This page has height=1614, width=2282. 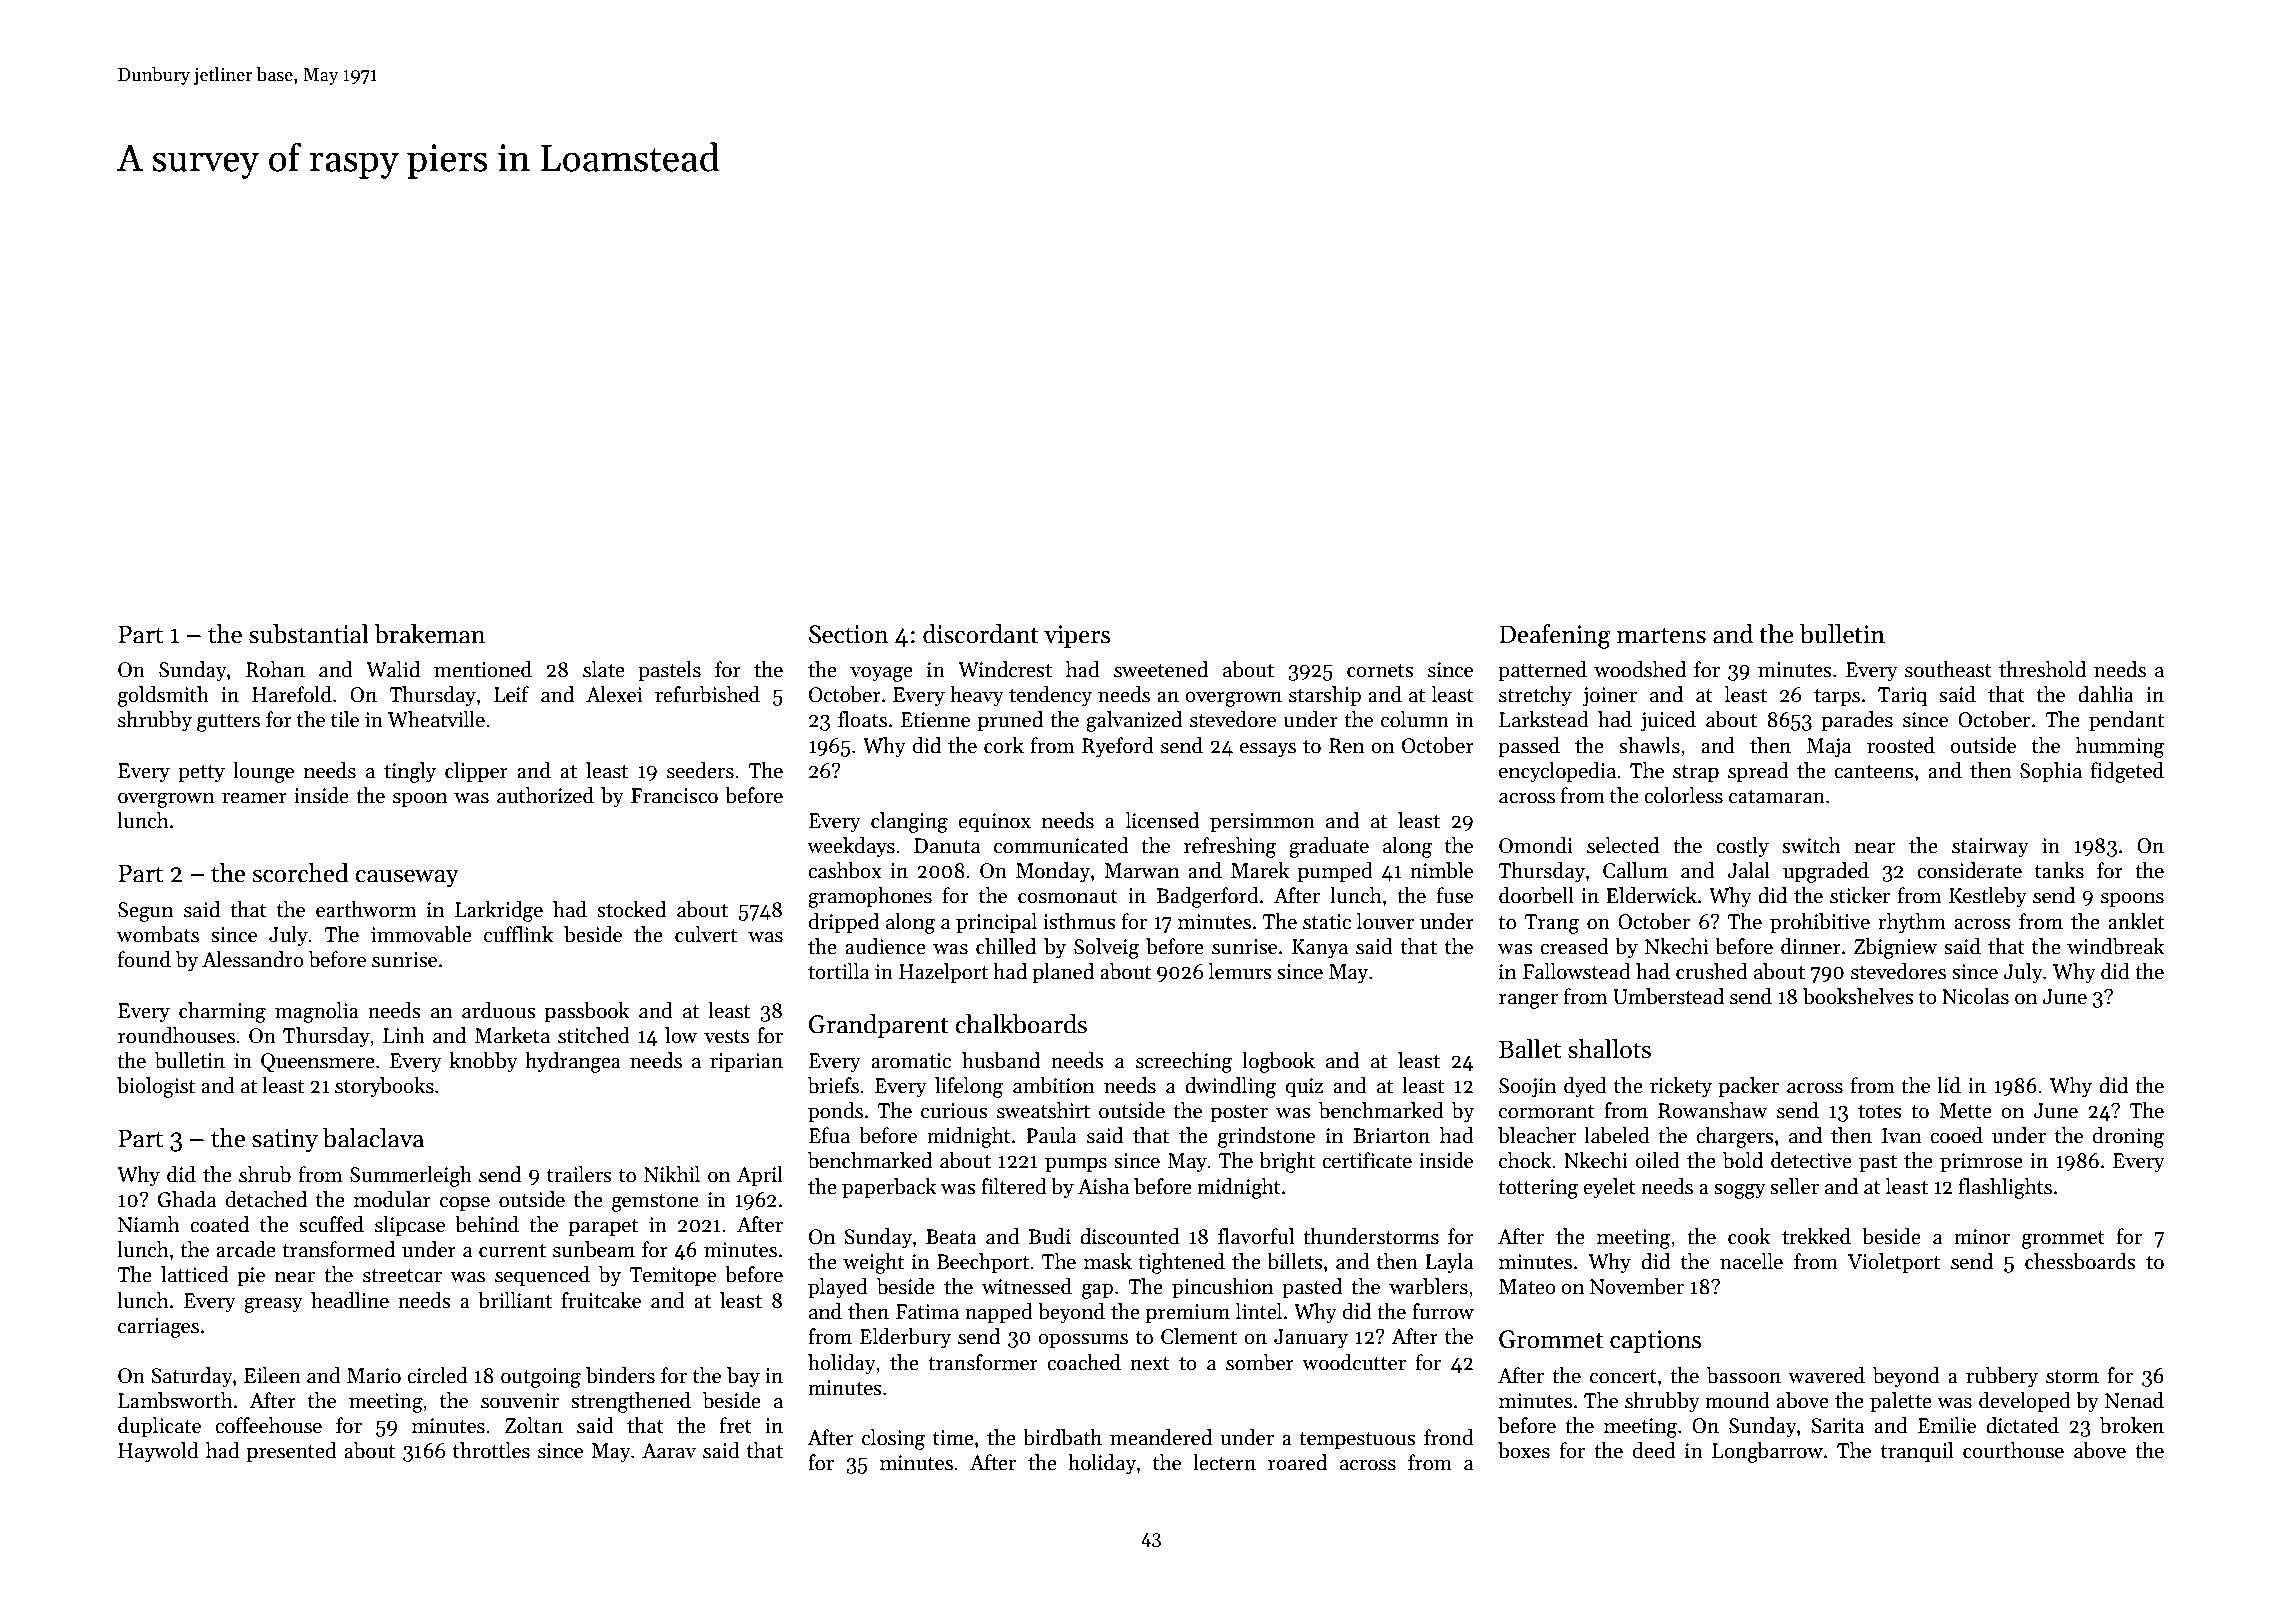 I want to click on duplicate, so click(x=159, y=1427).
